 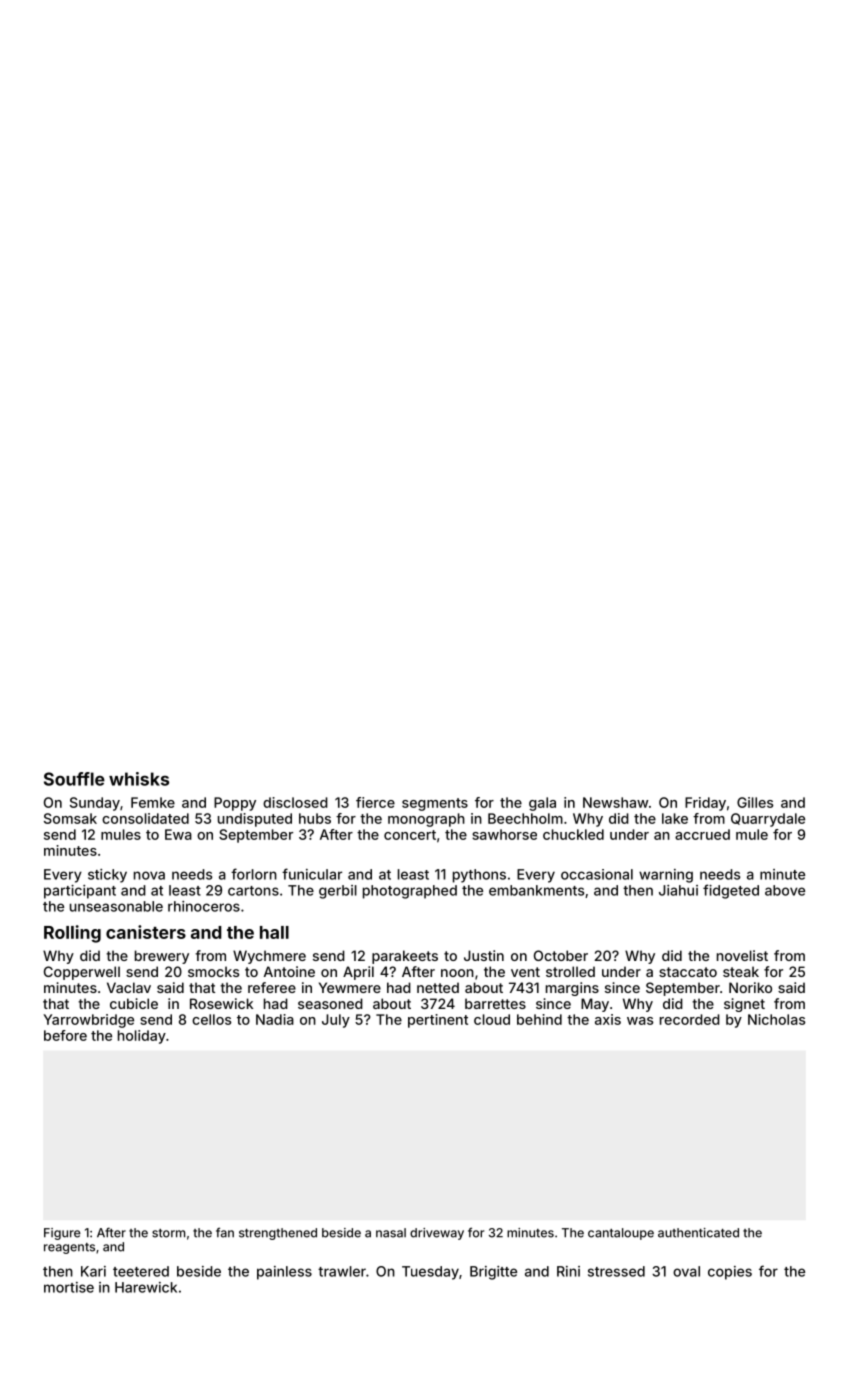 What do you see at coordinates (678, 890) in the screenshot?
I see `Jiahui` at bounding box center [678, 890].
